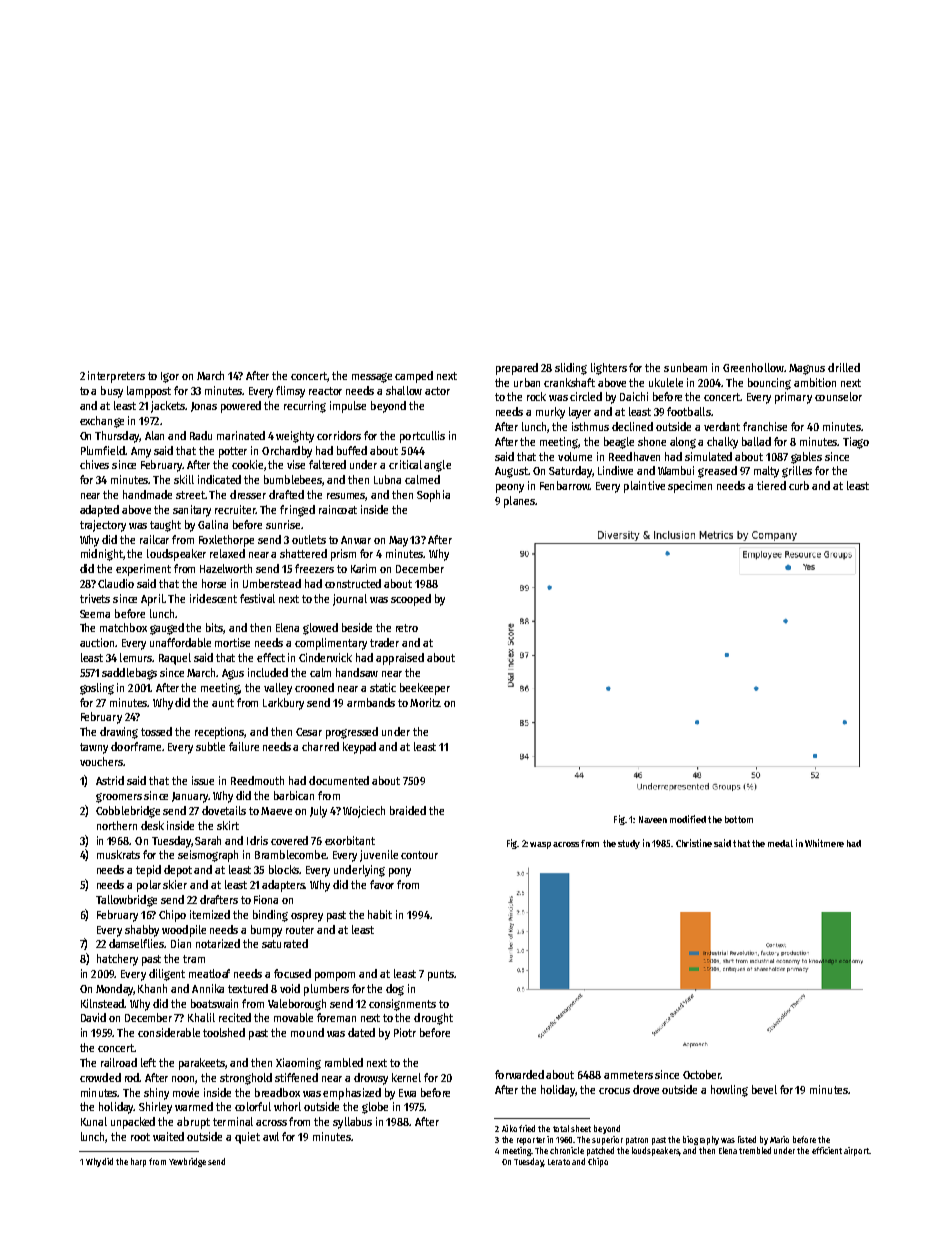  I want to click on whorl, so click(287, 1106).
